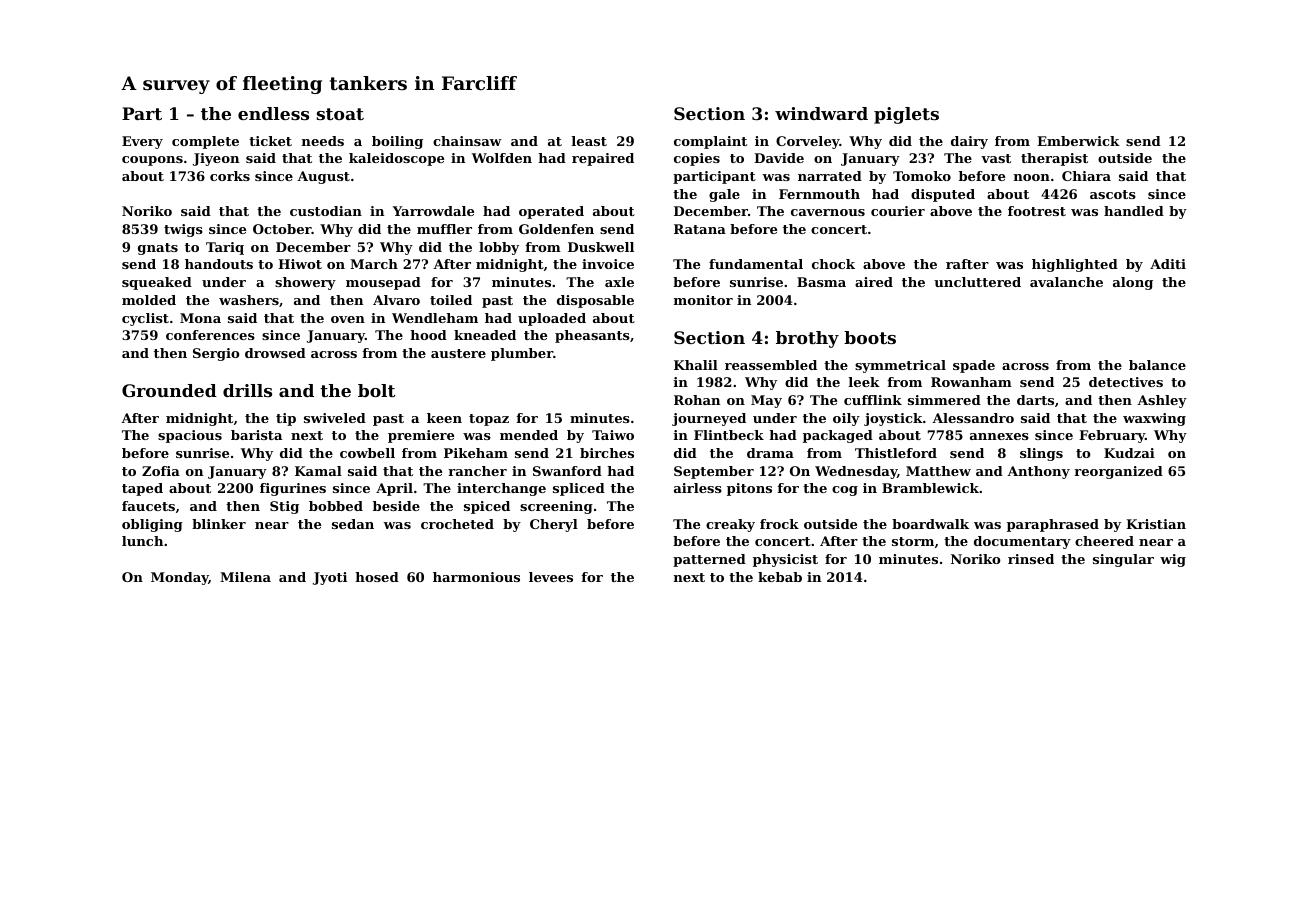  What do you see at coordinates (1157, 365) in the document?
I see `balance` at bounding box center [1157, 365].
